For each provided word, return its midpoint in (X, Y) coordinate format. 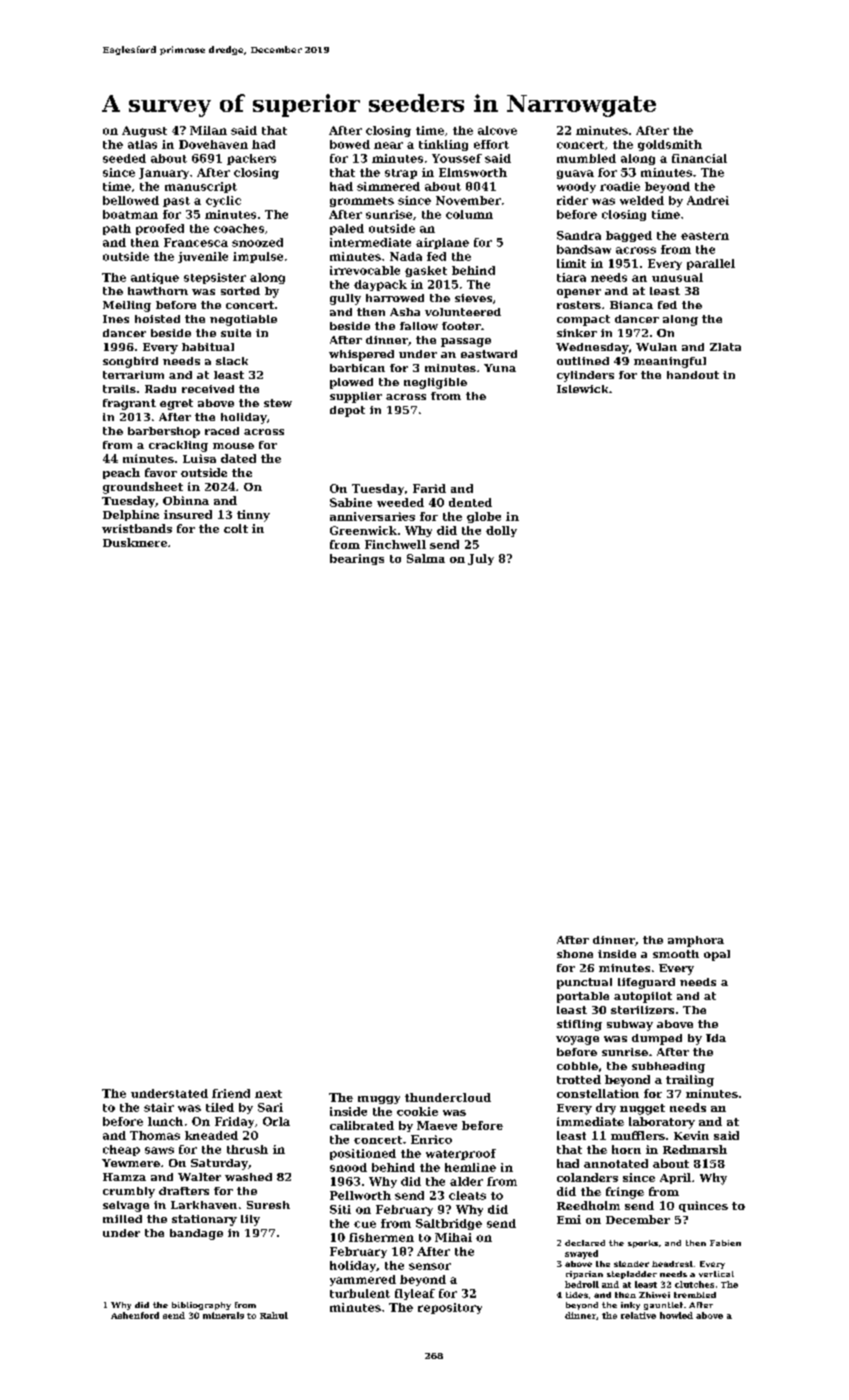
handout (693, 375)
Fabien (725, 1243)
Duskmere (135, 542)
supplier (356, 397)
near (388, 145)
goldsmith (670, 145)
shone (575, 954)
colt (236, 528)
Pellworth (360, 1195)
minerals (223, 1315)
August (144, 131)
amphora (696, 941)
